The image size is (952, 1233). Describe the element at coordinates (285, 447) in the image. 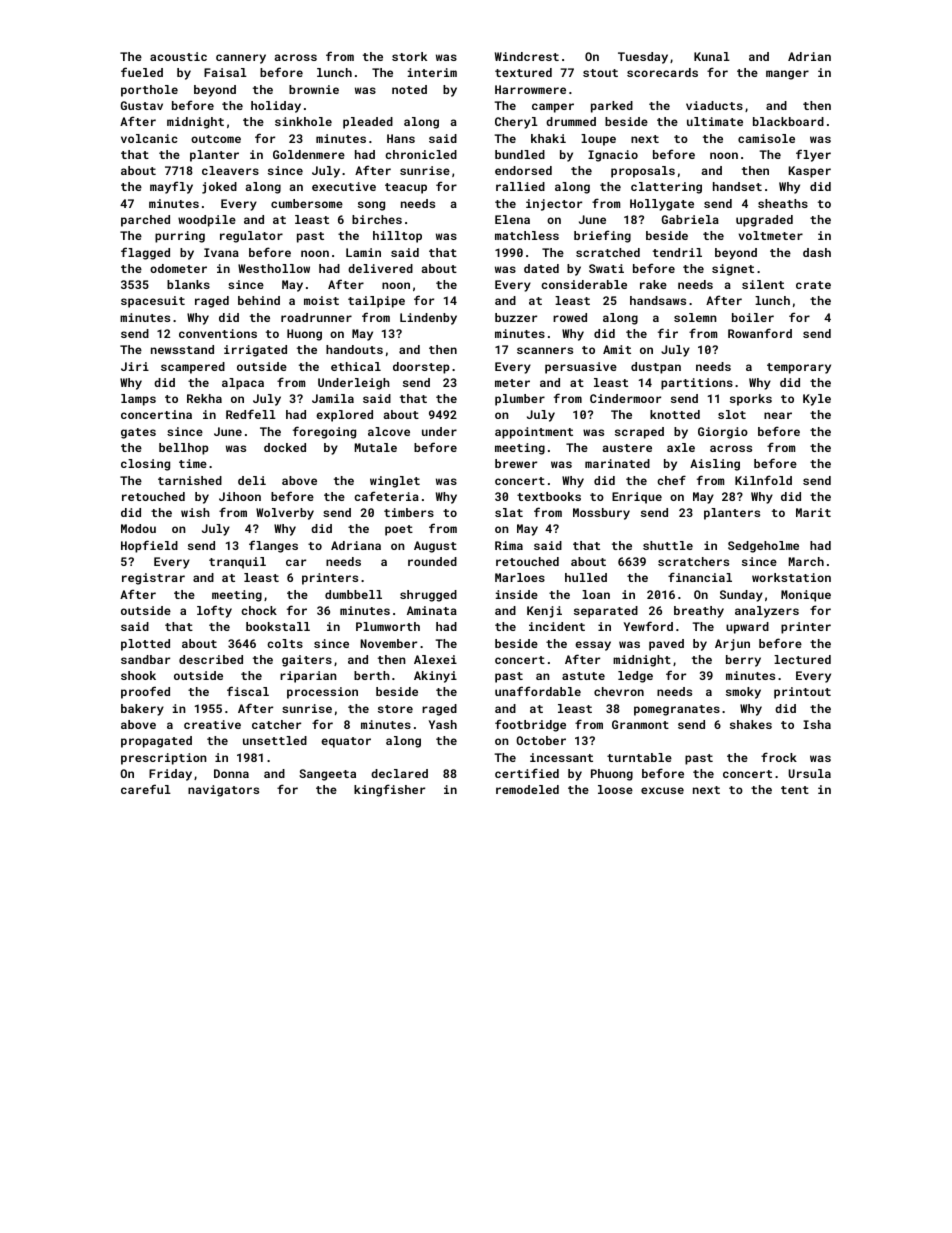

I see `docked` at that location.
